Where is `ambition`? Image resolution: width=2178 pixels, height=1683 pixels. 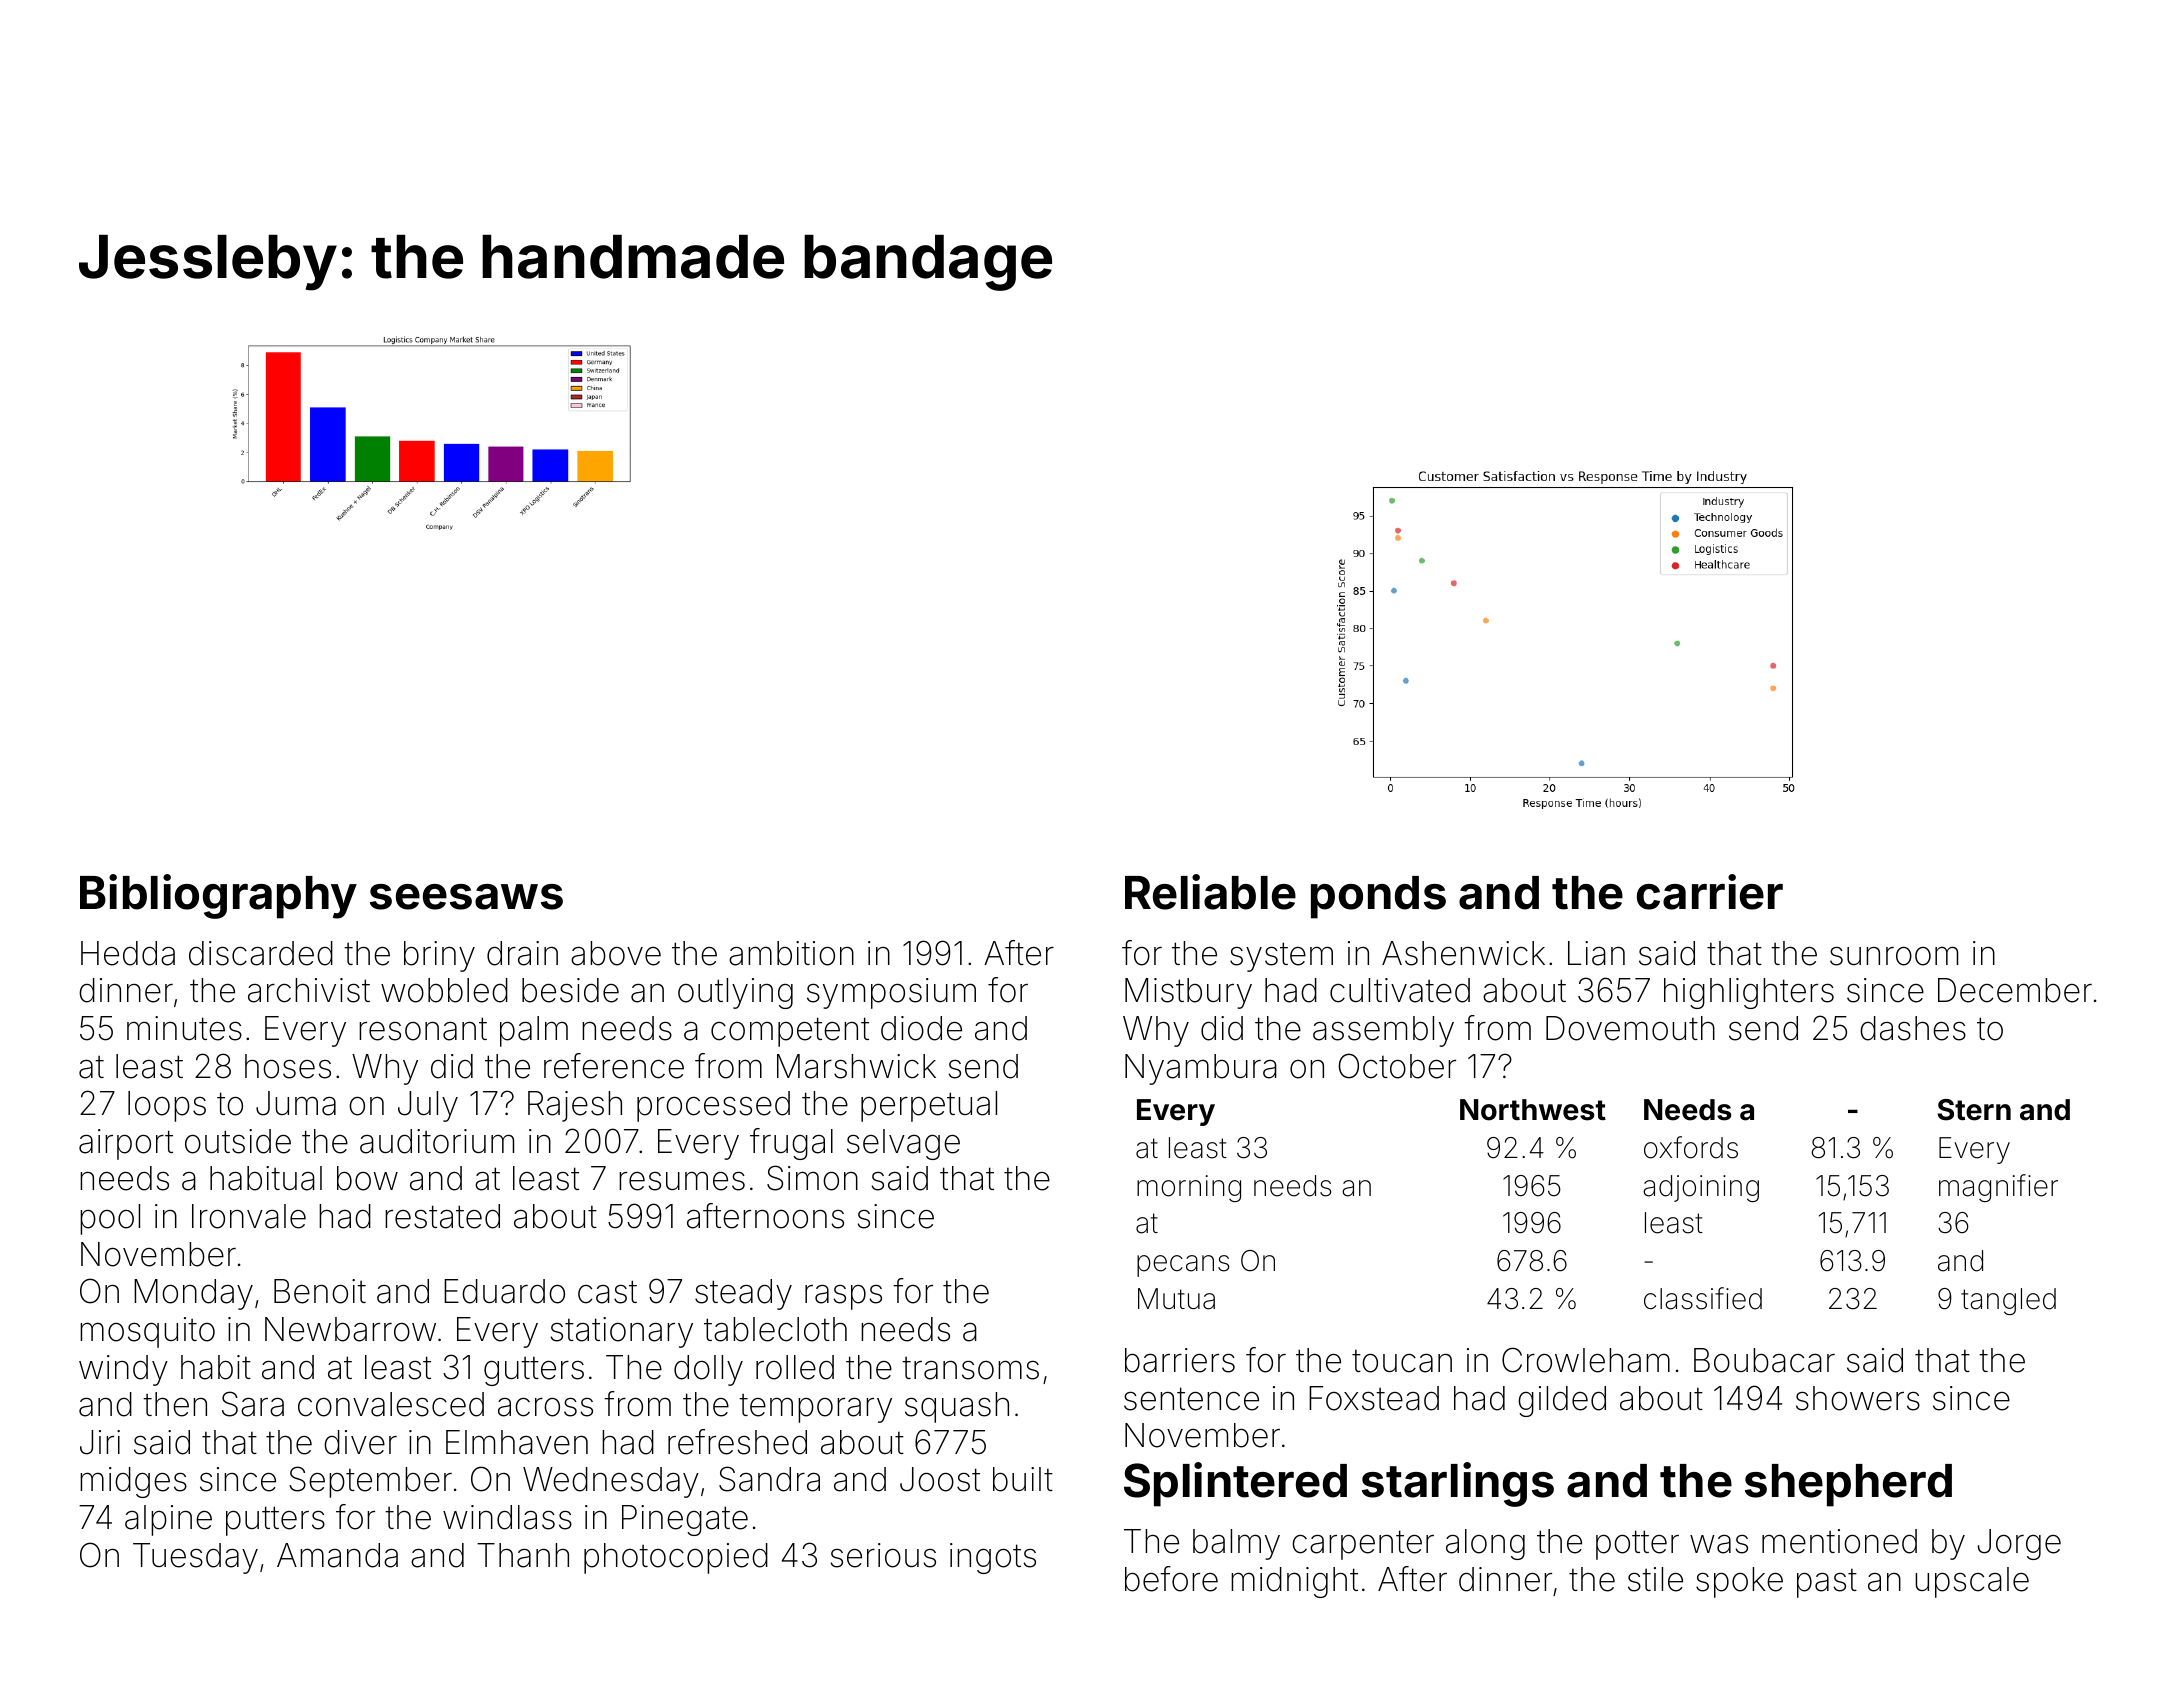 ambition is located at coordinates (791, 953).
